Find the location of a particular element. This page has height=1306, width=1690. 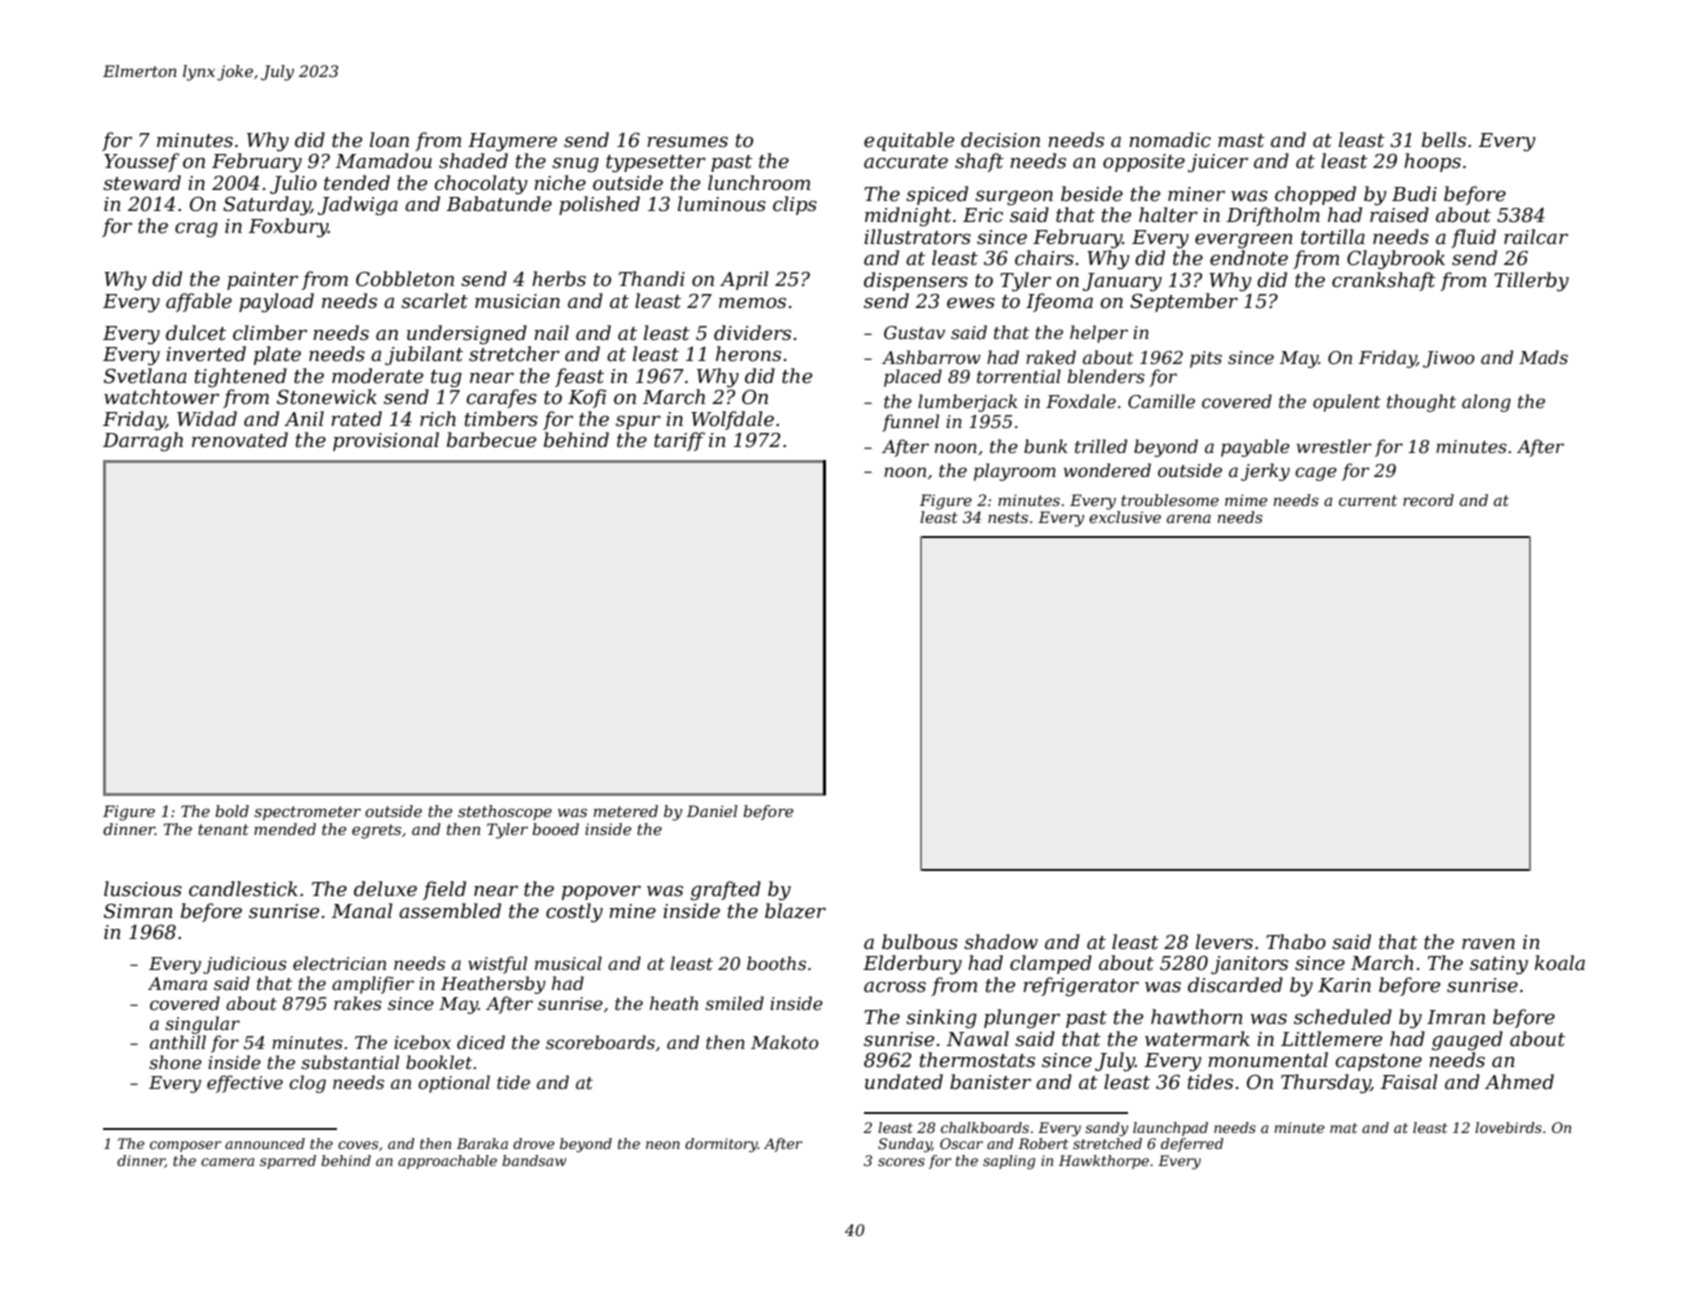

approachable is located at coordinates (447, 1162).
